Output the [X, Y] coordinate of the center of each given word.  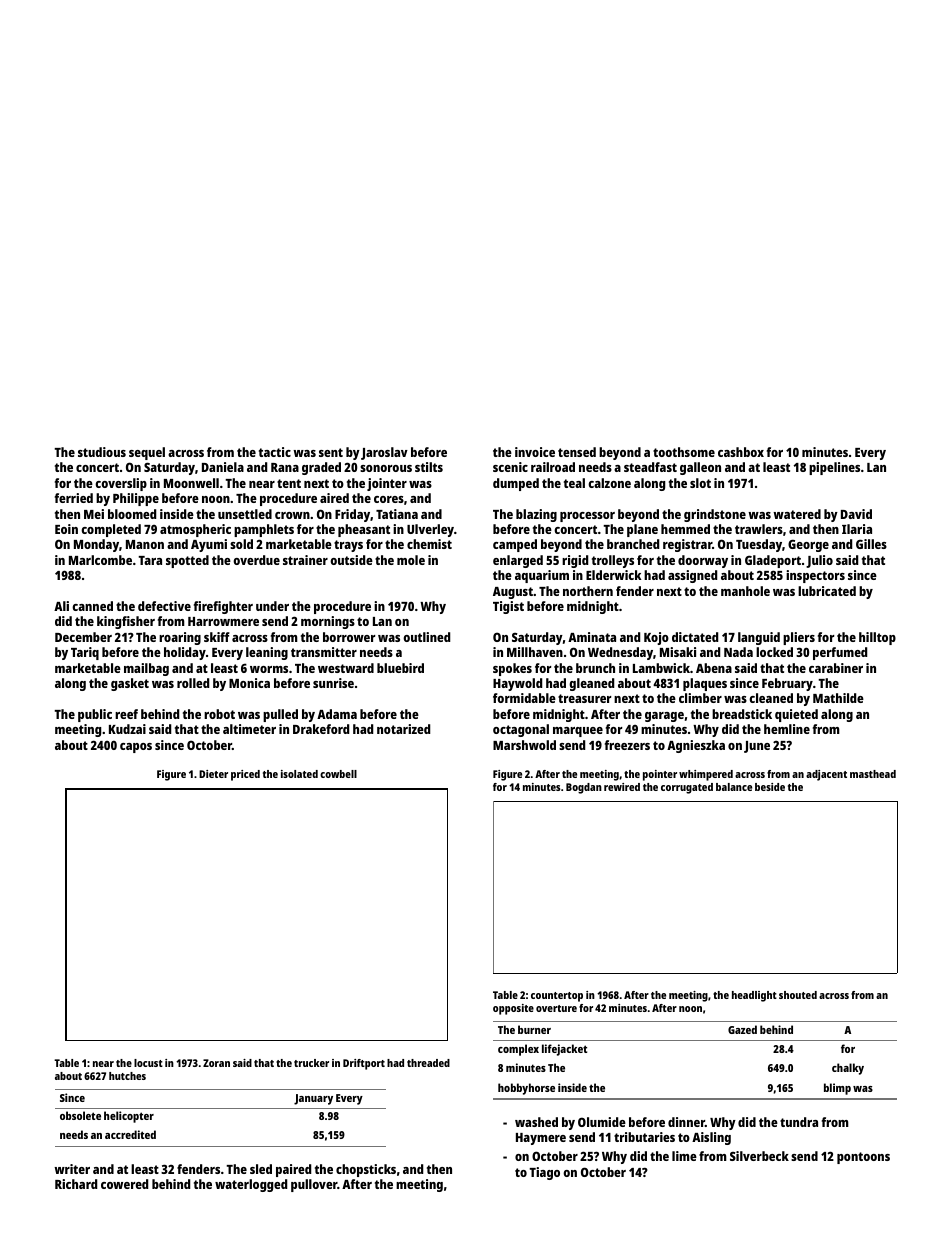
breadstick [742, 714]
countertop [557, 997]
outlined [426, 637]
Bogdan [584, 788]
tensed [577, 452]
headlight [754, 996]
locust [148, 1063]
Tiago [544, 1173]
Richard [76, 1184]
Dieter [213, 774]
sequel [147, 453]
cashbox [741, 452]
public [95, 715]
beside [770, 787]
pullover [314, 1185]
